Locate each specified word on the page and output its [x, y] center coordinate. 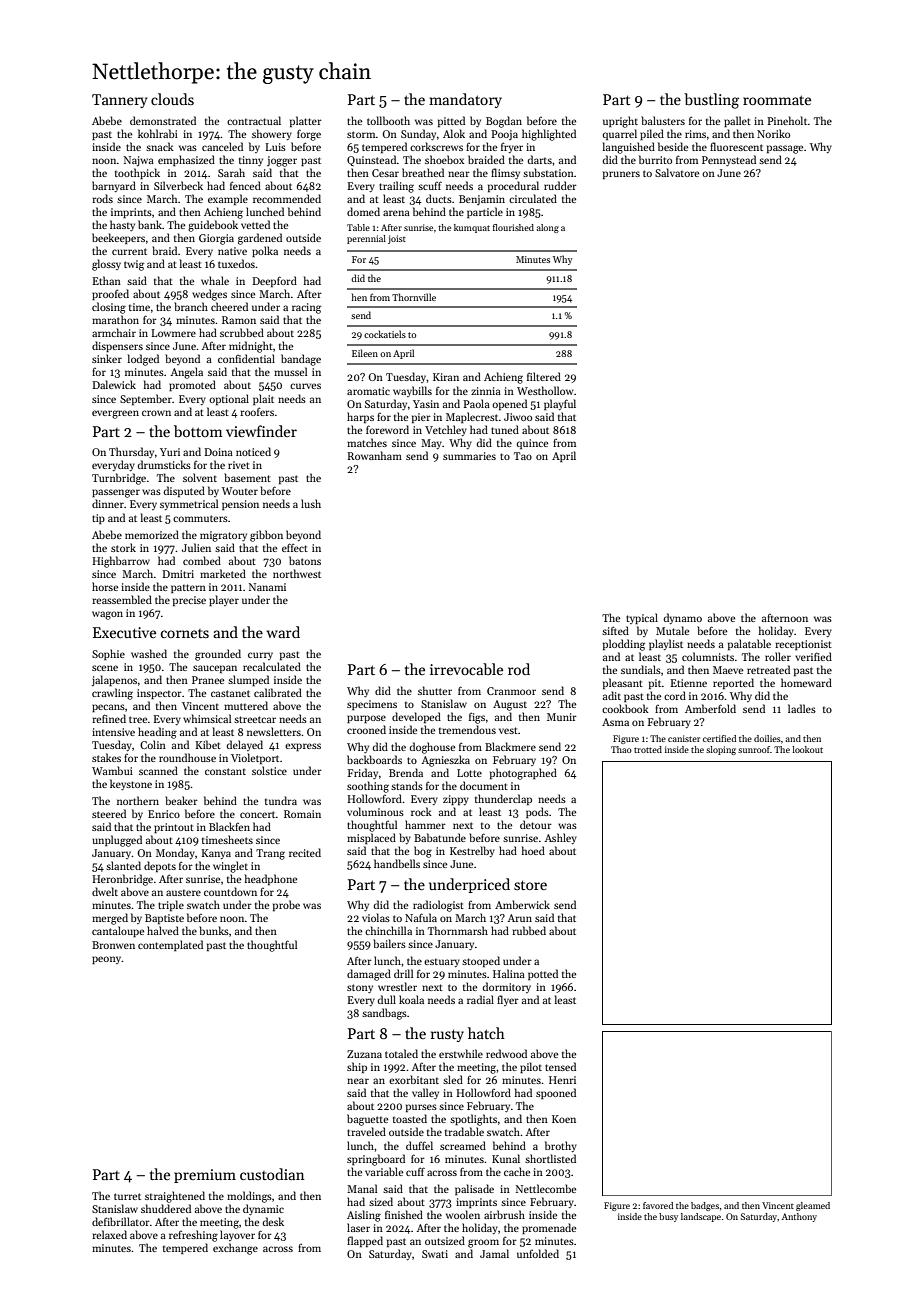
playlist [666, 644]
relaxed [109, 1234]
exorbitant [414, 1079]
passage [785, 149]
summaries [469, 456]
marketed [223, 573]
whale [215, 280]
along [548, 228]
